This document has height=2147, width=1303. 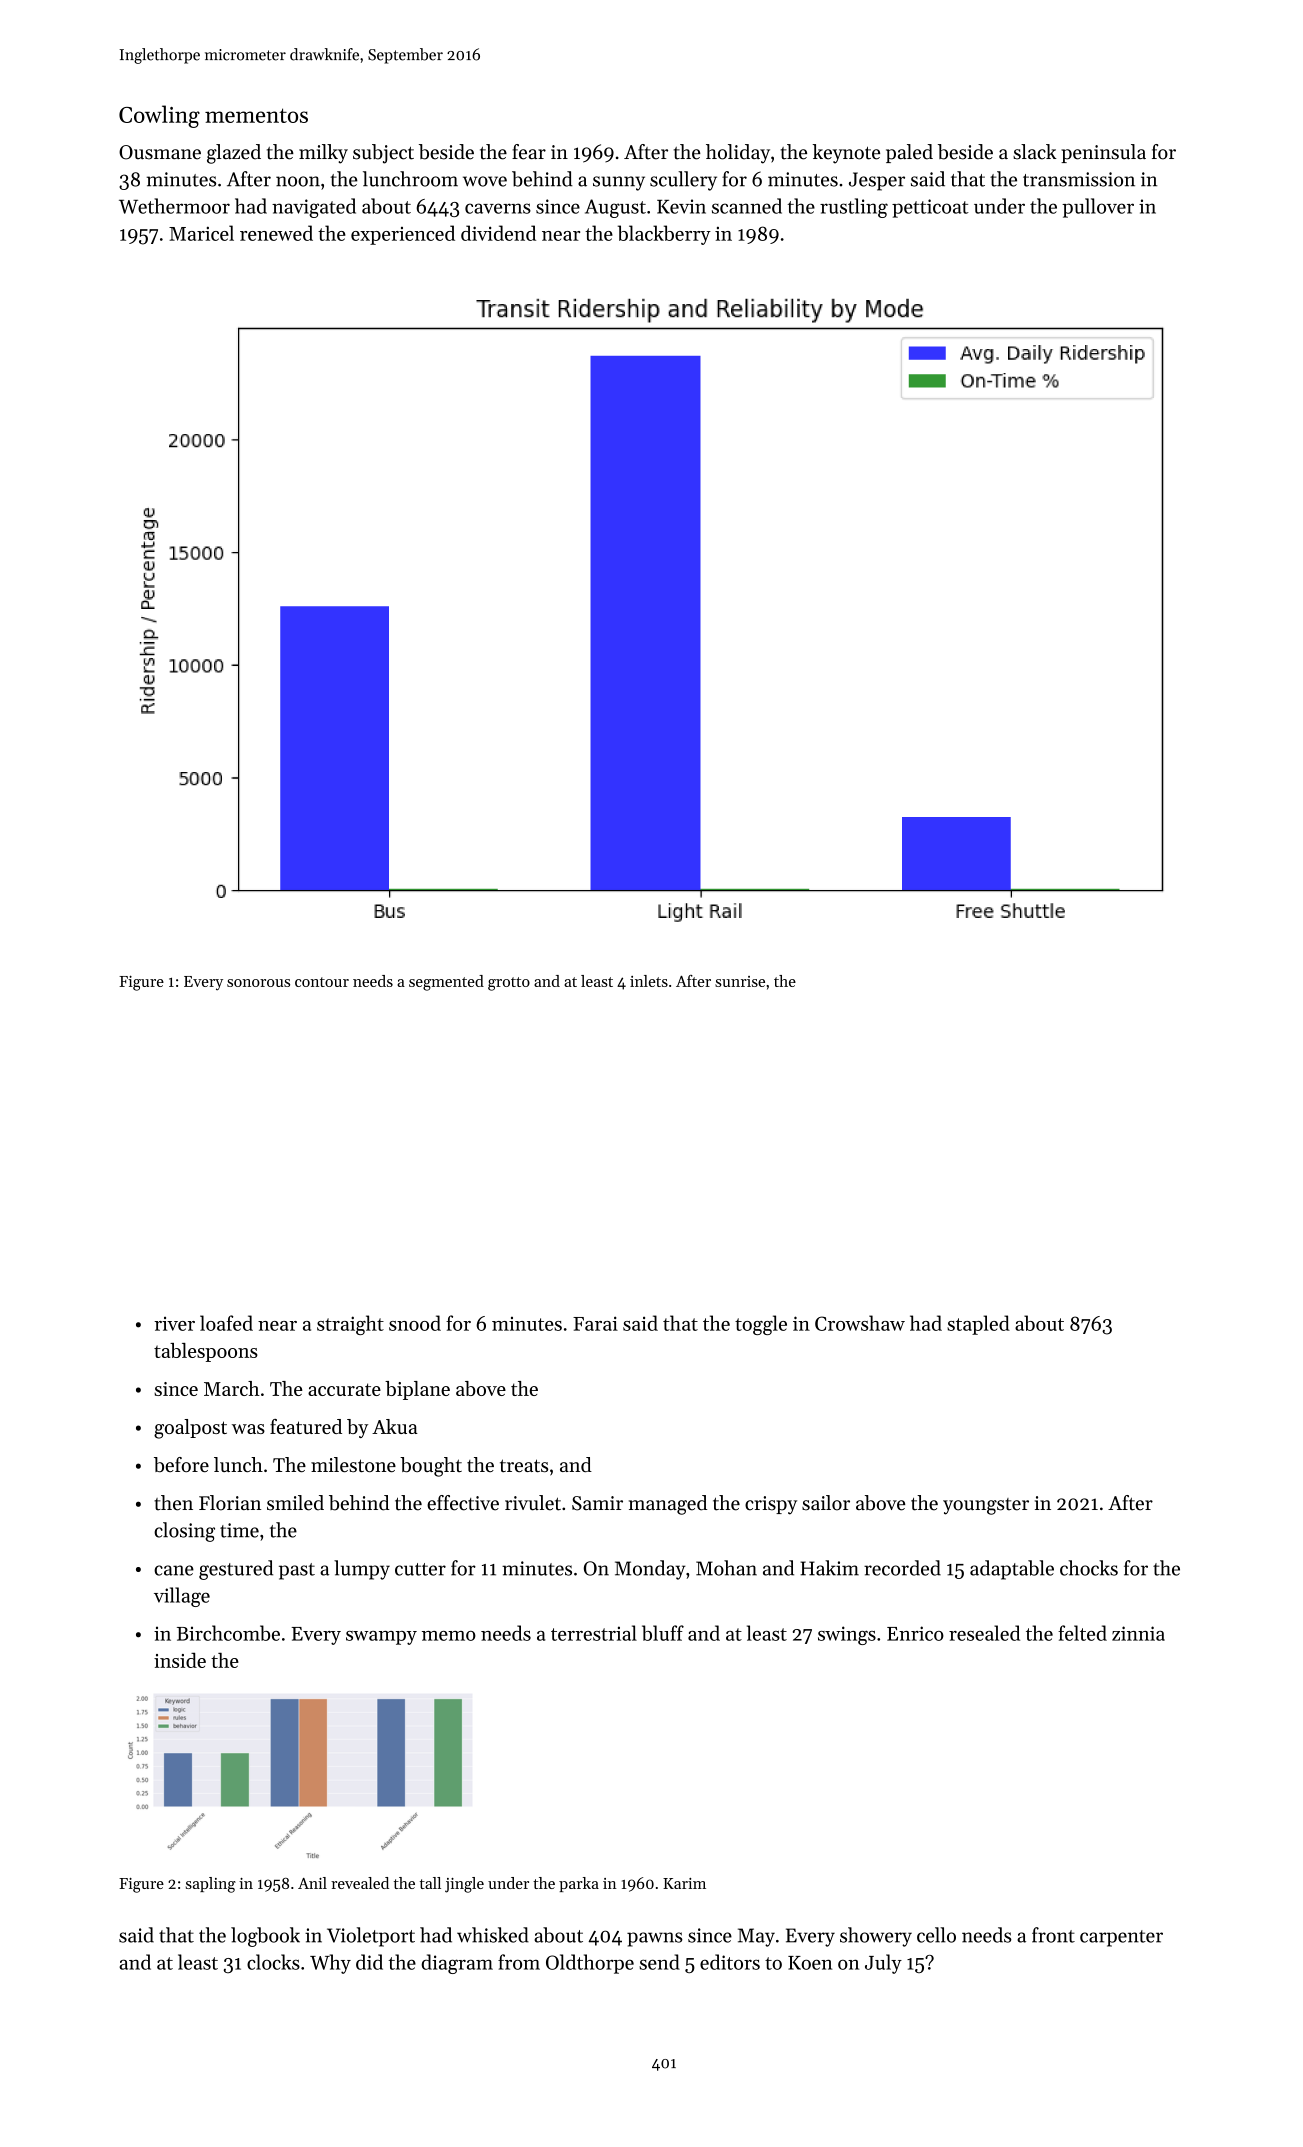 What do you see at coordinates (258, 983) in the document?
I see `sonorous` at bounding box center [258, 983].
